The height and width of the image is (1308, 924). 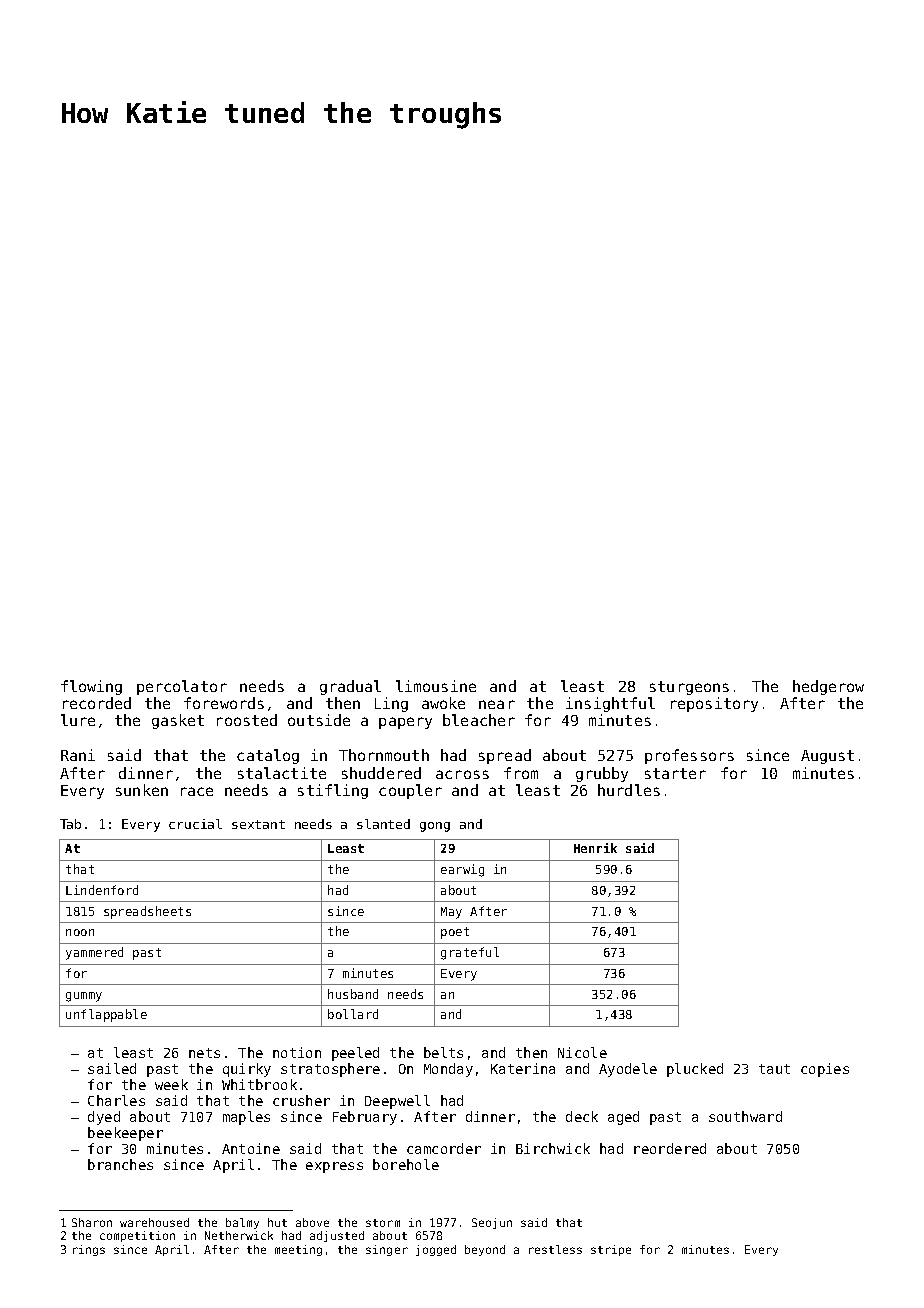 What do you see at coordinates (675, 773) in the image?
I see `starter` at bounding box center [675, 773].
